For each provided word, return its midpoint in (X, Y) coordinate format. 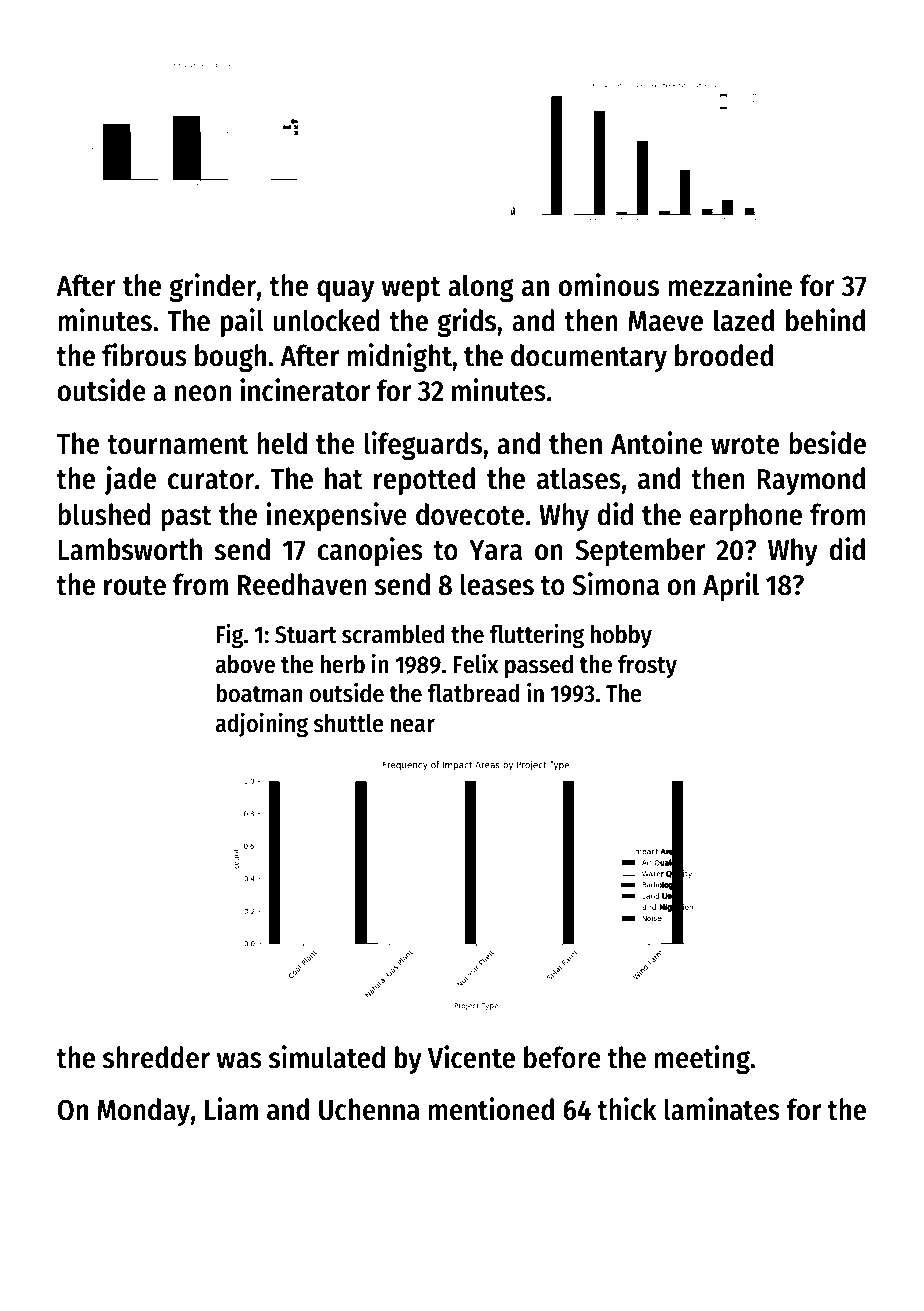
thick (627, 1109)
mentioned (491, 1109)
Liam (231, 1109)
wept (411, 289)
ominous (608, 285)
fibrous (144, 355)
